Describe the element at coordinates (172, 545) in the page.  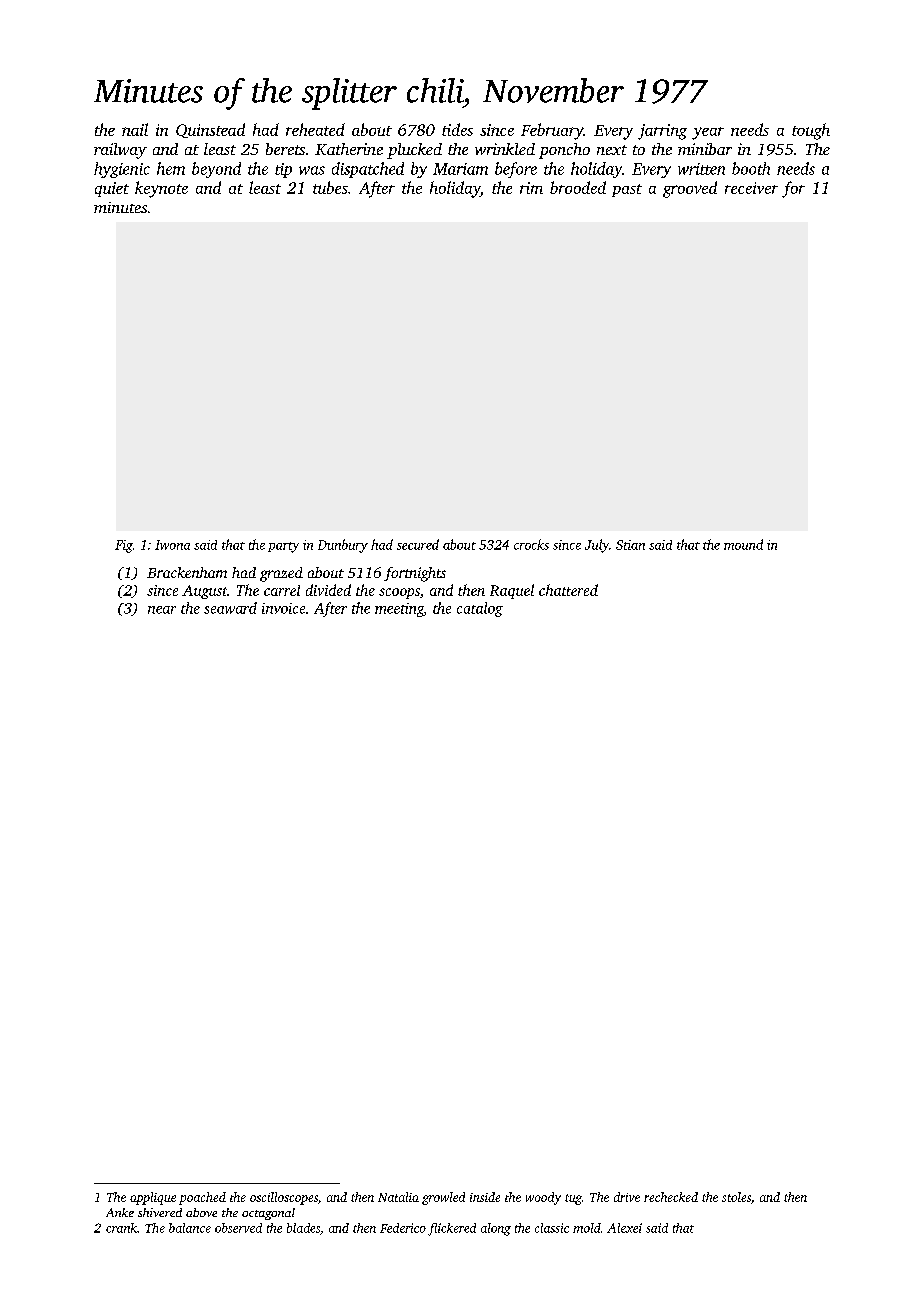
I see `Iwona` at that location.
